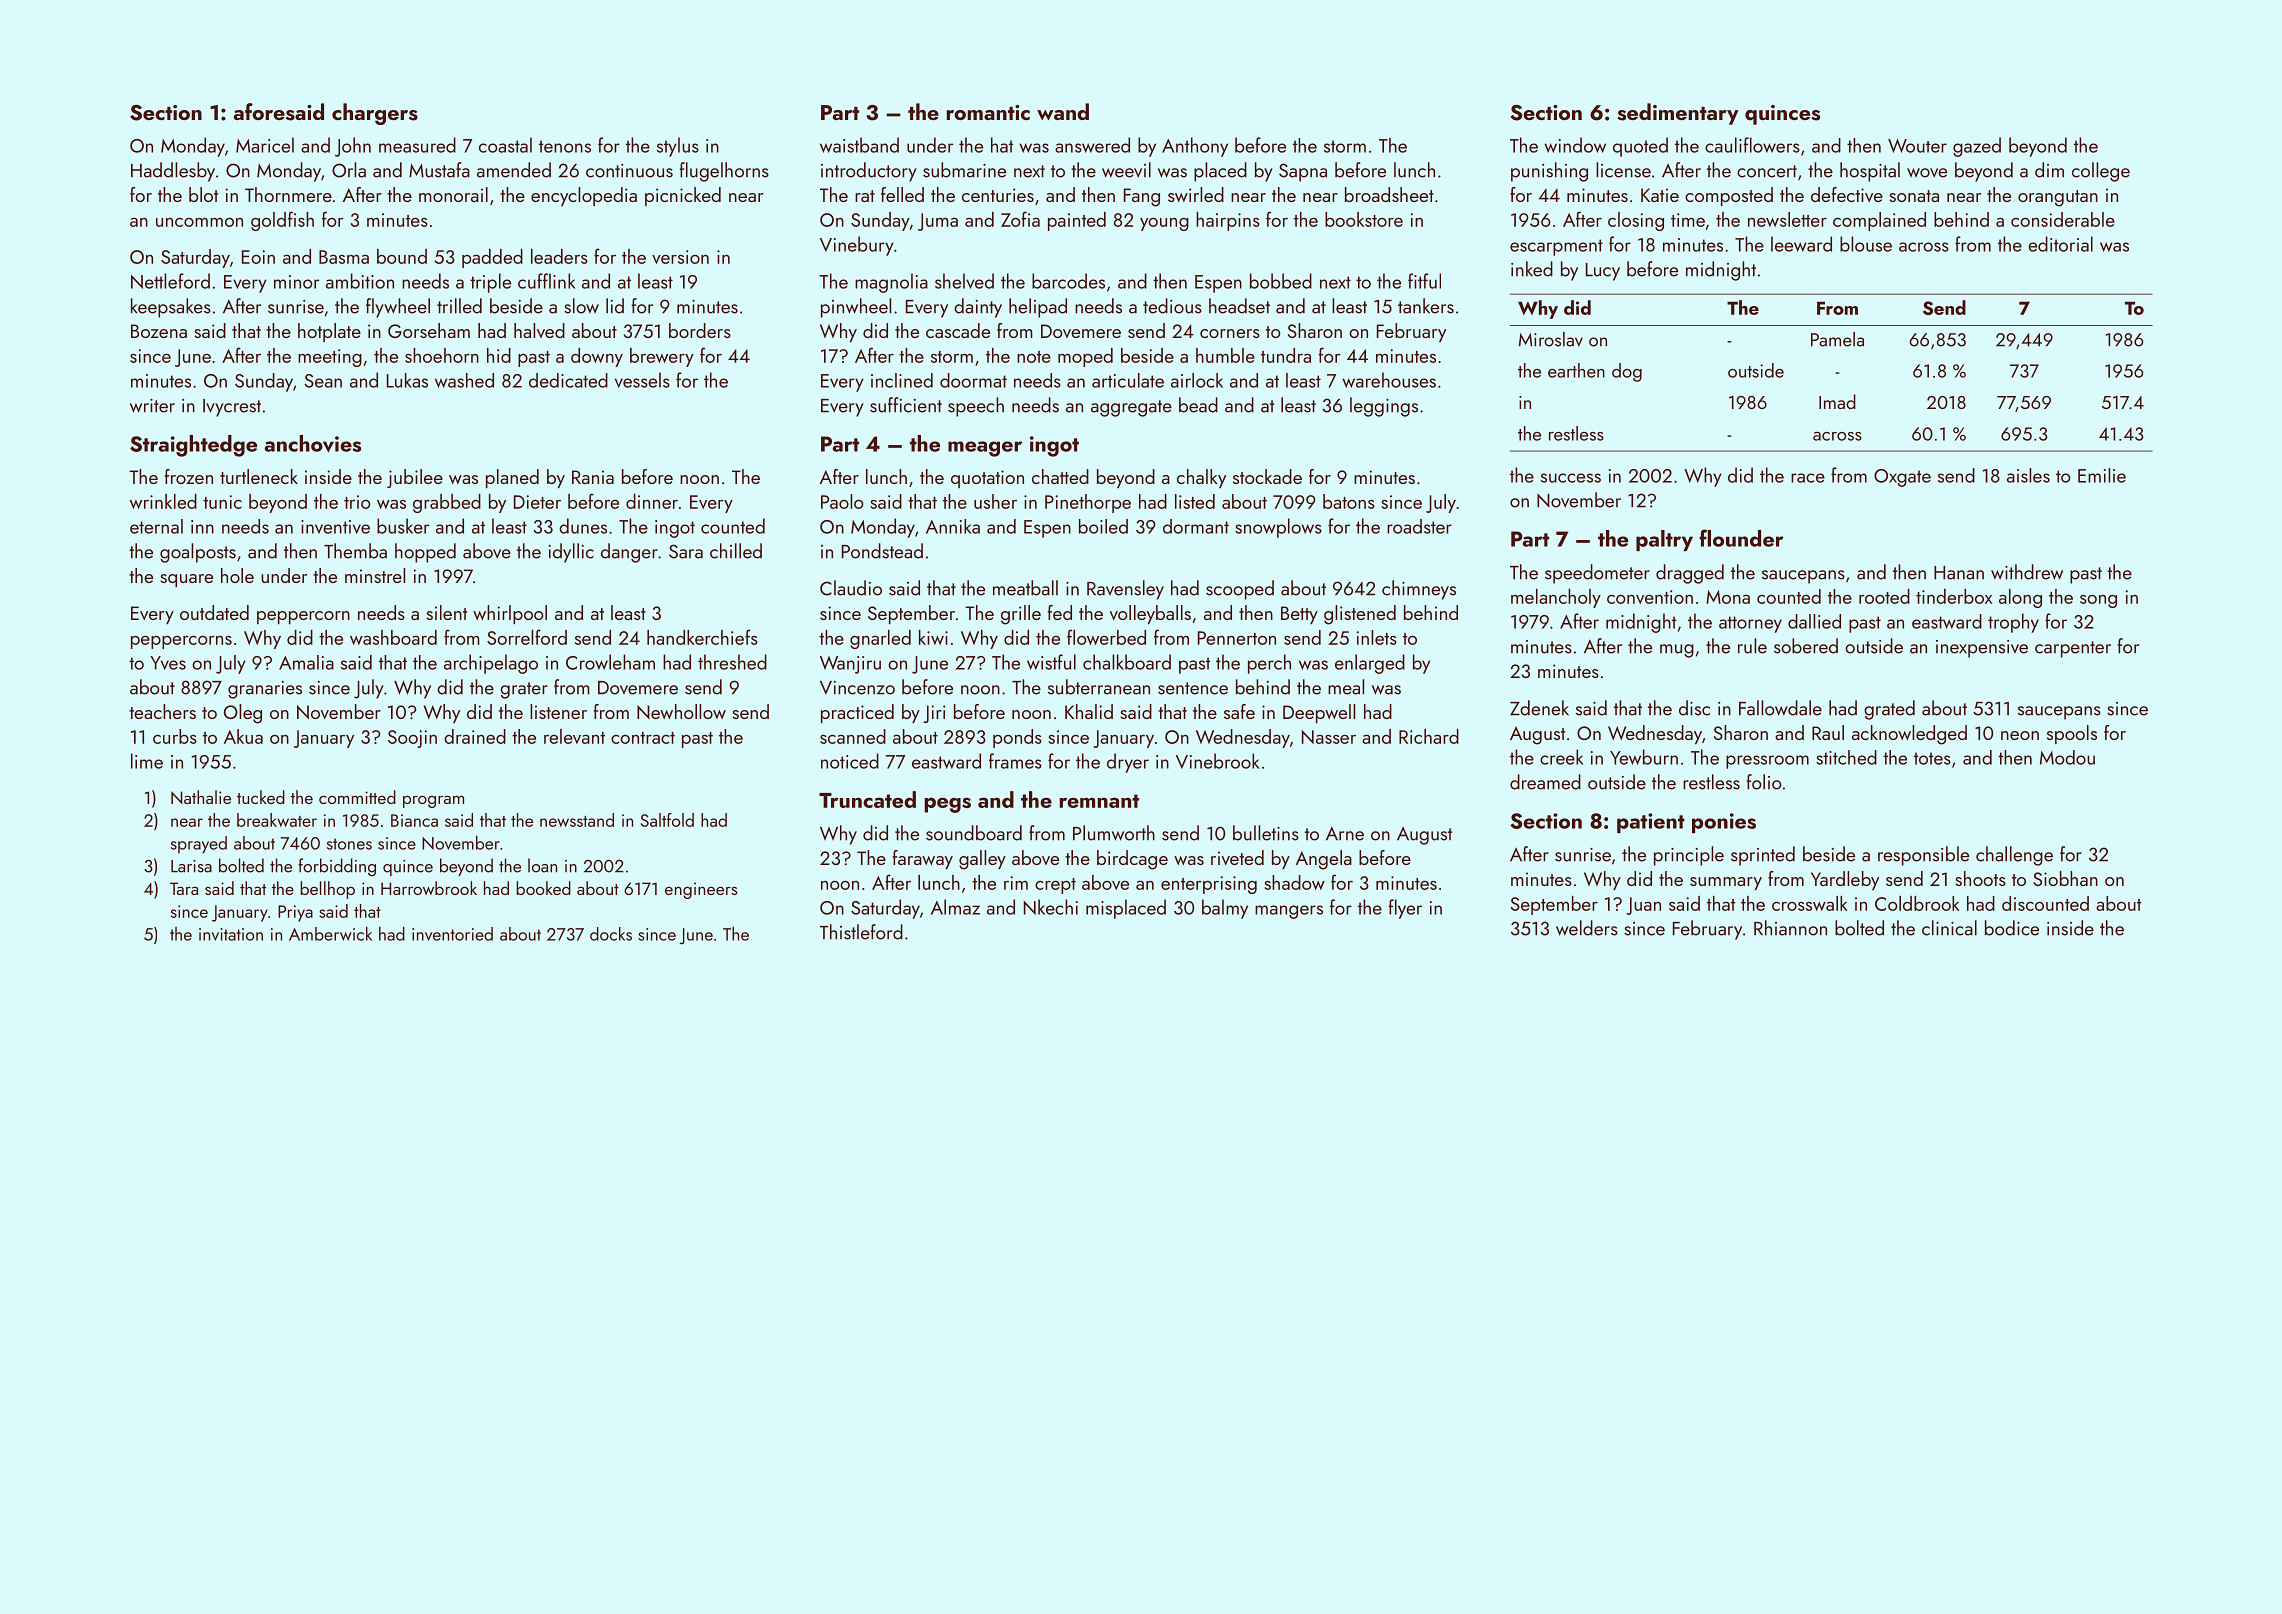 The height and width of the screenshot is (1614, 2282). I want to click on committed, so click(357, 797).
